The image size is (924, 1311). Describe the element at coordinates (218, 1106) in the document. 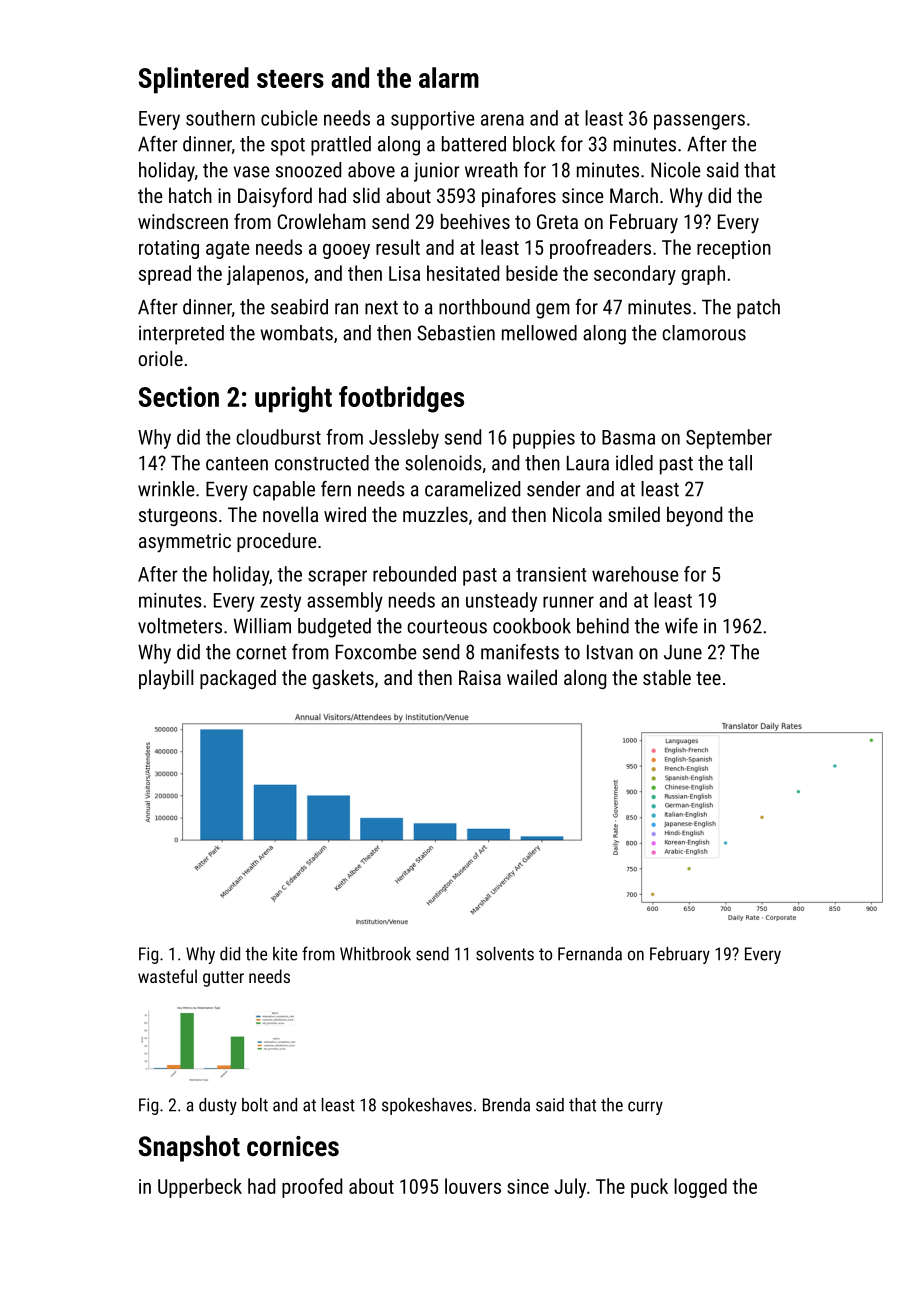

I see `dusty` at that location.
